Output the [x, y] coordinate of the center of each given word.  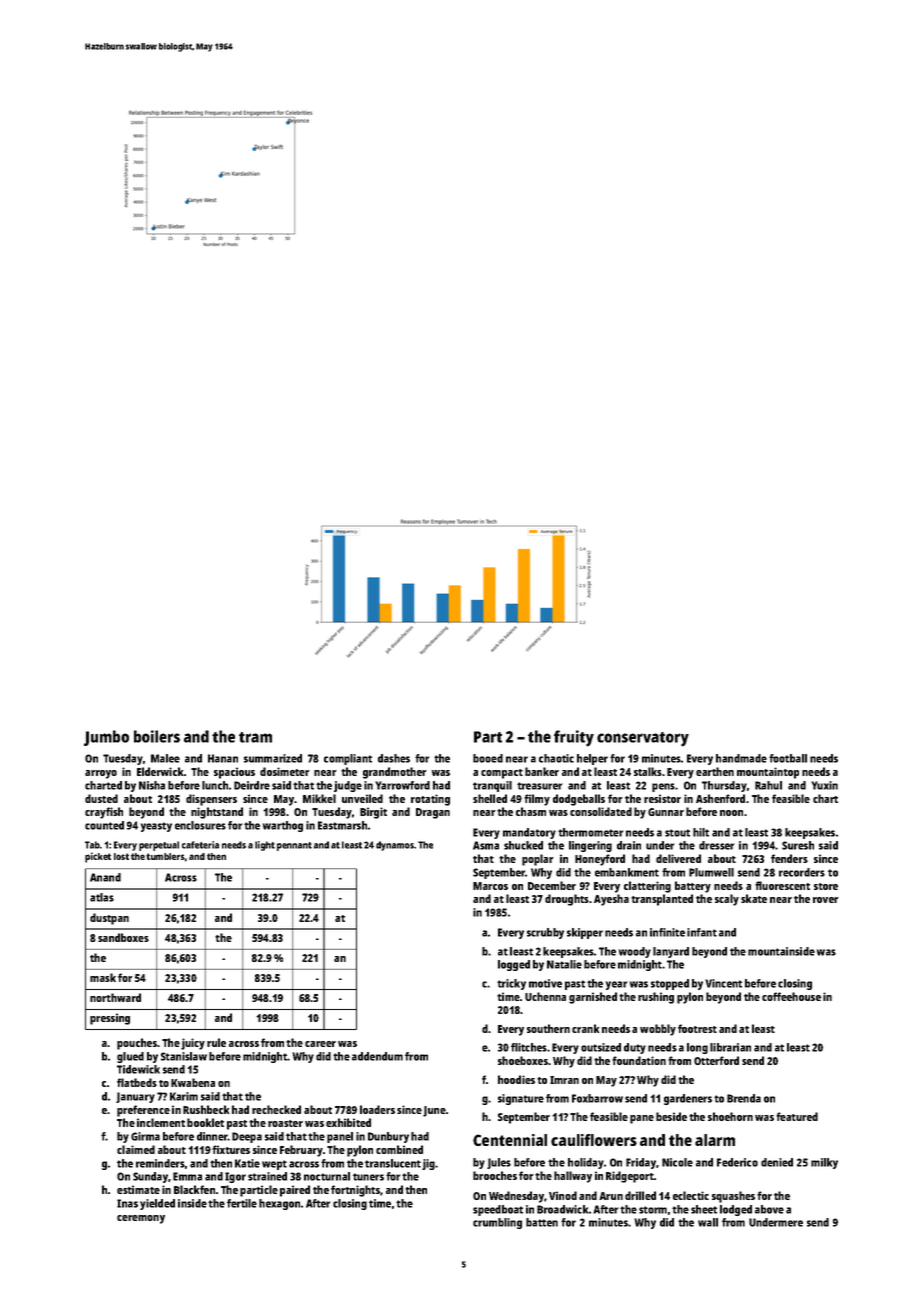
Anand [105, 877]
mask [103, 977]
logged [514, 965]
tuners [368, 1177]
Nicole [677, 1162]
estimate [138, 1189]
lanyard [671, 952]
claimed [136, 1149]
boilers [157, 736]
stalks [648, 771]
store [826, 886]
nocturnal [327, 1176]
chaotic [556, 758]
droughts [567, 900]
